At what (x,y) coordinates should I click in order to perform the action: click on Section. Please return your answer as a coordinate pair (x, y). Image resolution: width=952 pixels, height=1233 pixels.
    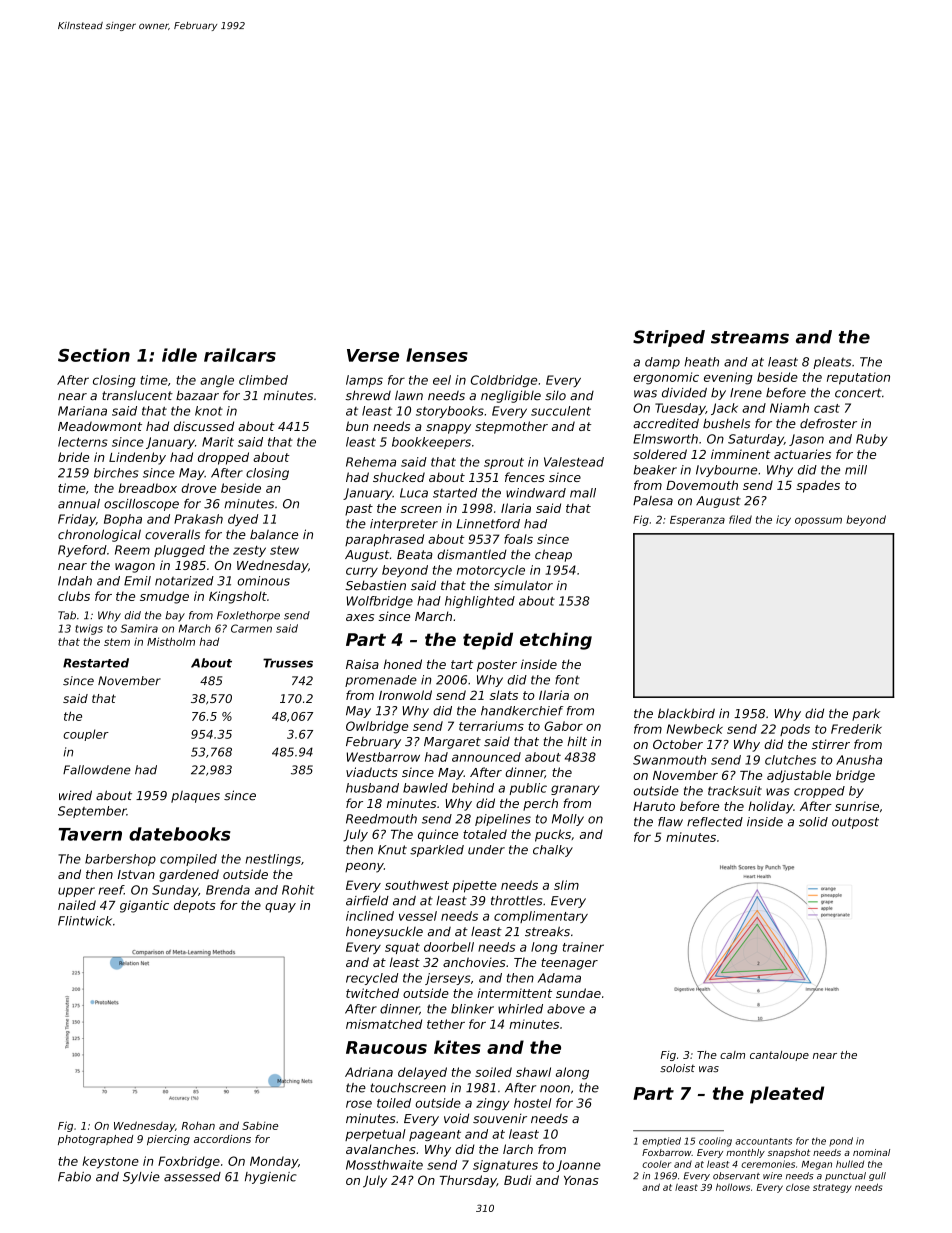
    Looking at the image, I should click on (94, 355).
